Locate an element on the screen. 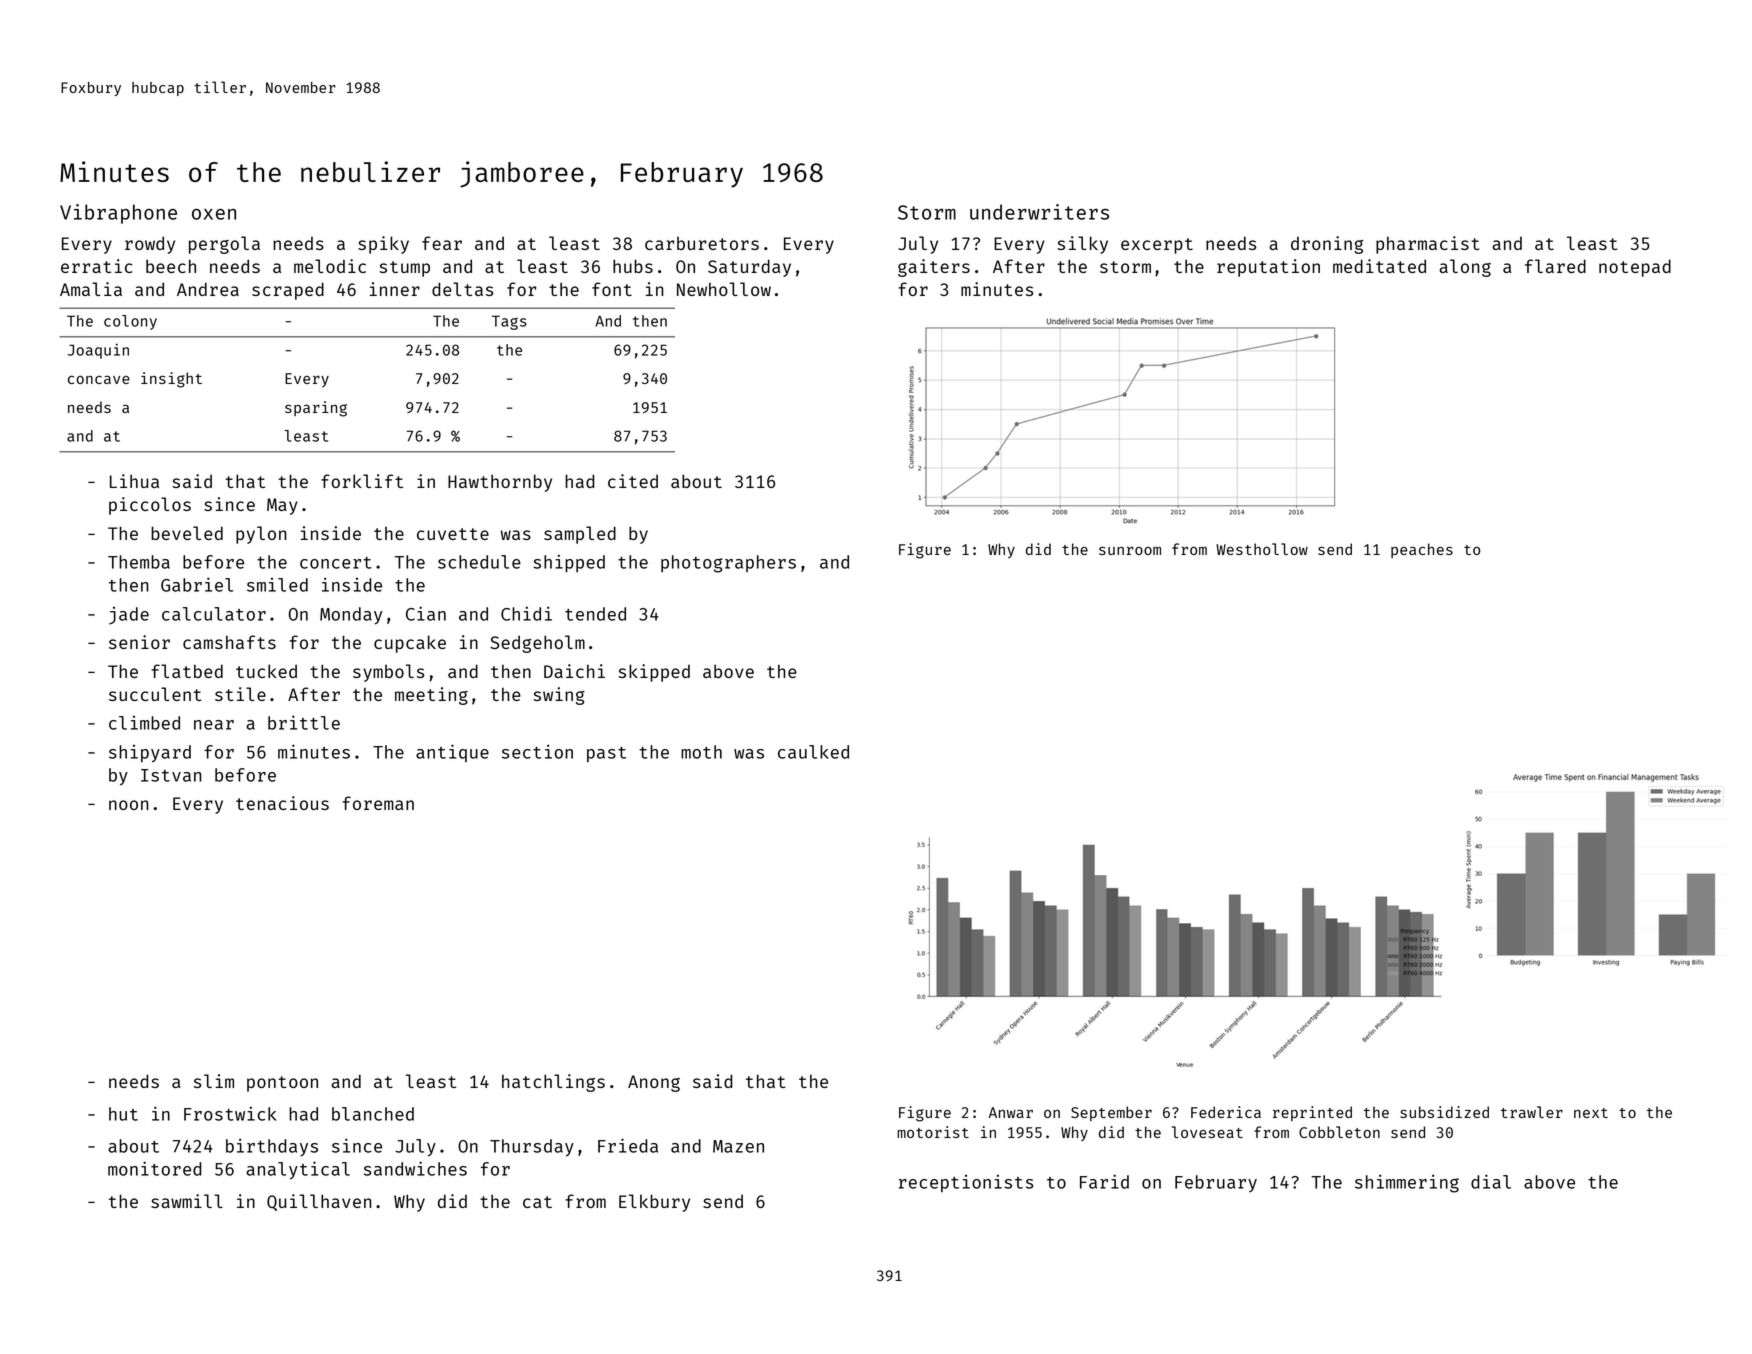 The image size is (1752, 1354). dial is located at coordinates (1491, 1181).
